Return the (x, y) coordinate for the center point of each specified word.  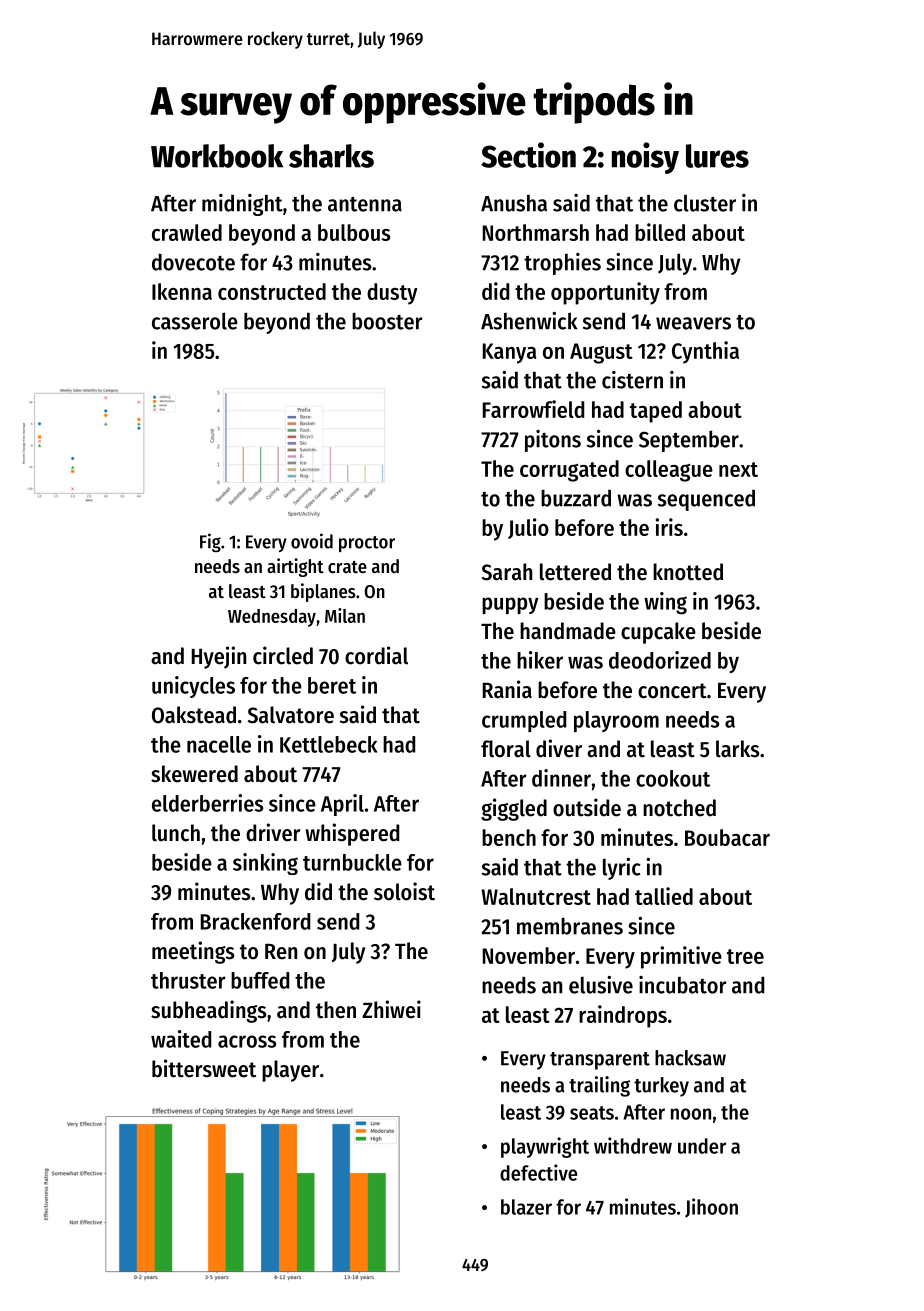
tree (745, 956)
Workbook (217, 156)
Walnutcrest (536, 896)
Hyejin (219, 657)
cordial (376, 655)
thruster (188, 980)
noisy (645, 158)
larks (737, 749)
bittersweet (204, 1068)
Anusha (514, 203)
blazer (526, 1207)
